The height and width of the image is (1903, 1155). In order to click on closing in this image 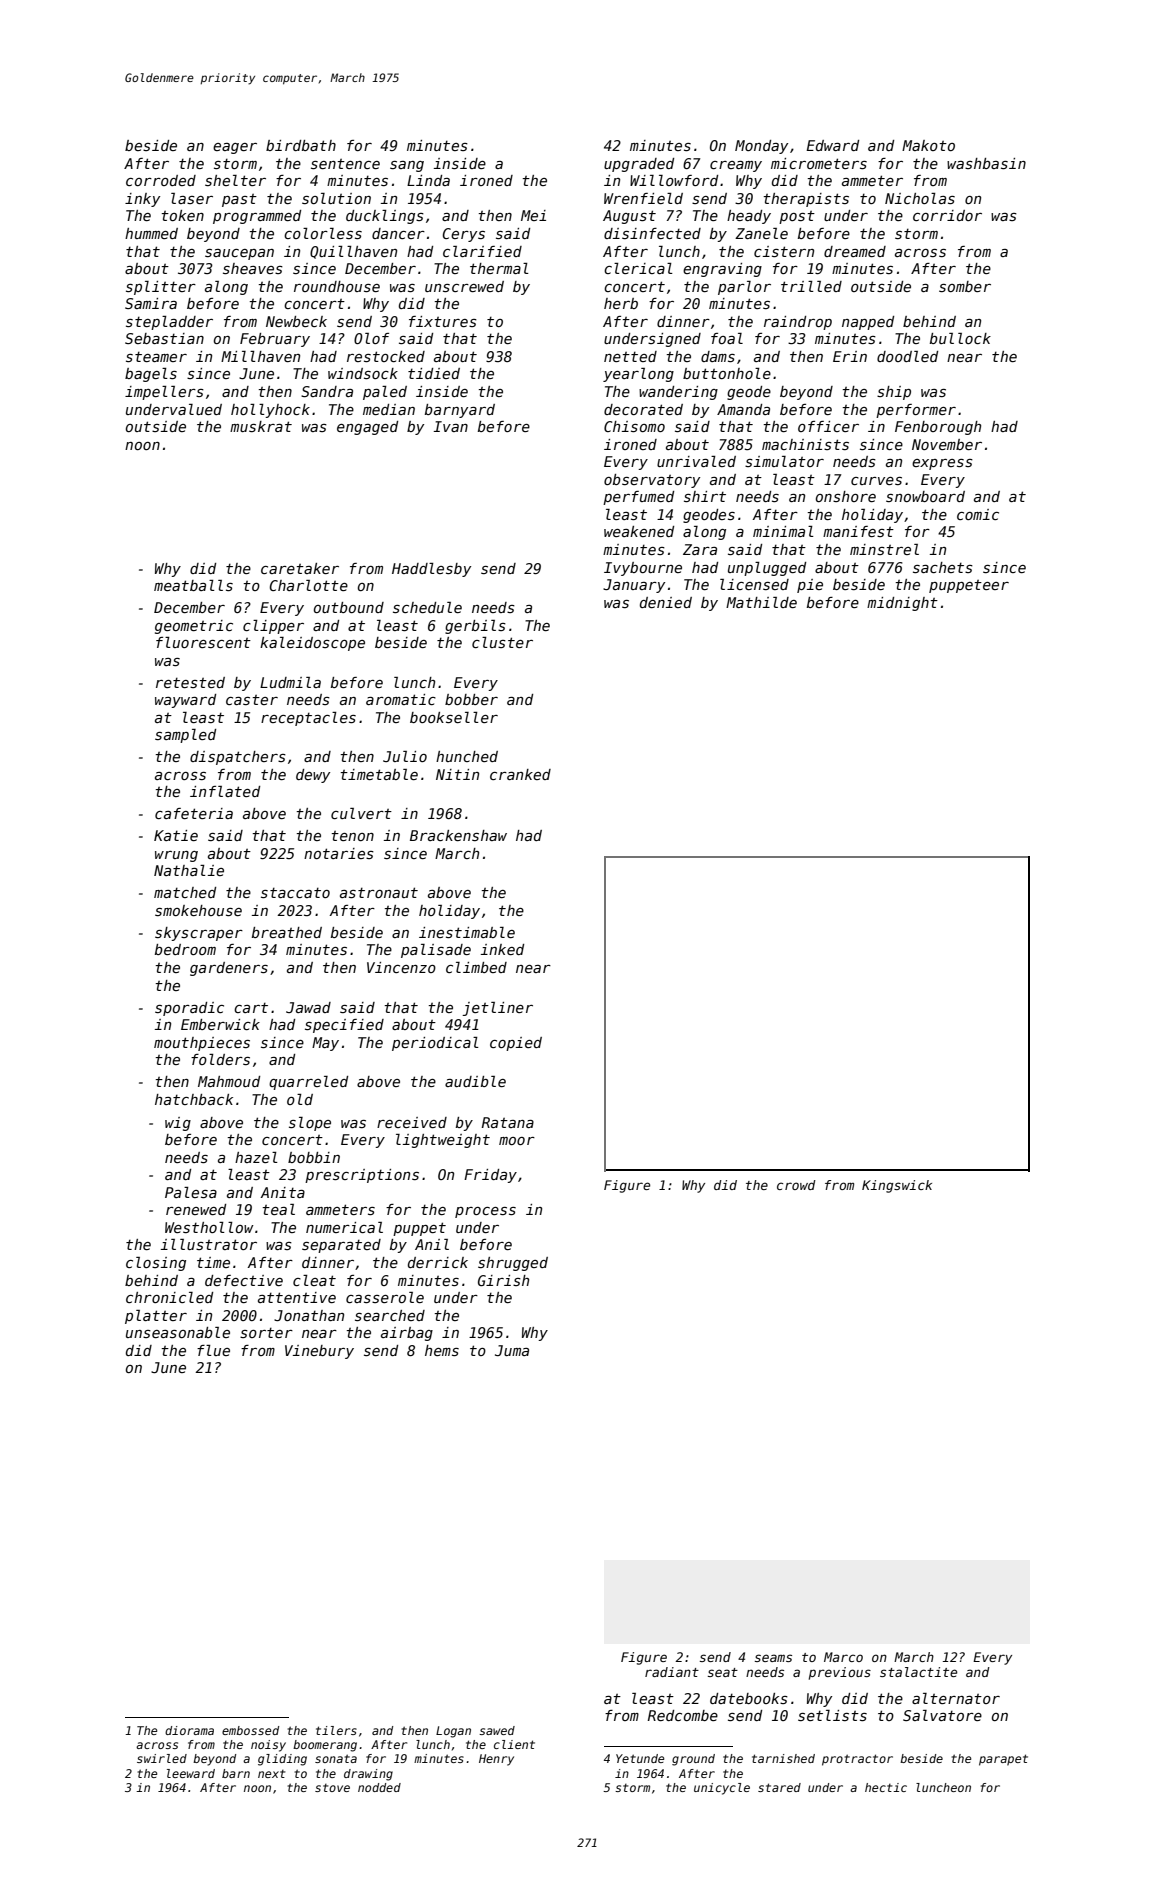, I will do `click(156, 1264)`.
